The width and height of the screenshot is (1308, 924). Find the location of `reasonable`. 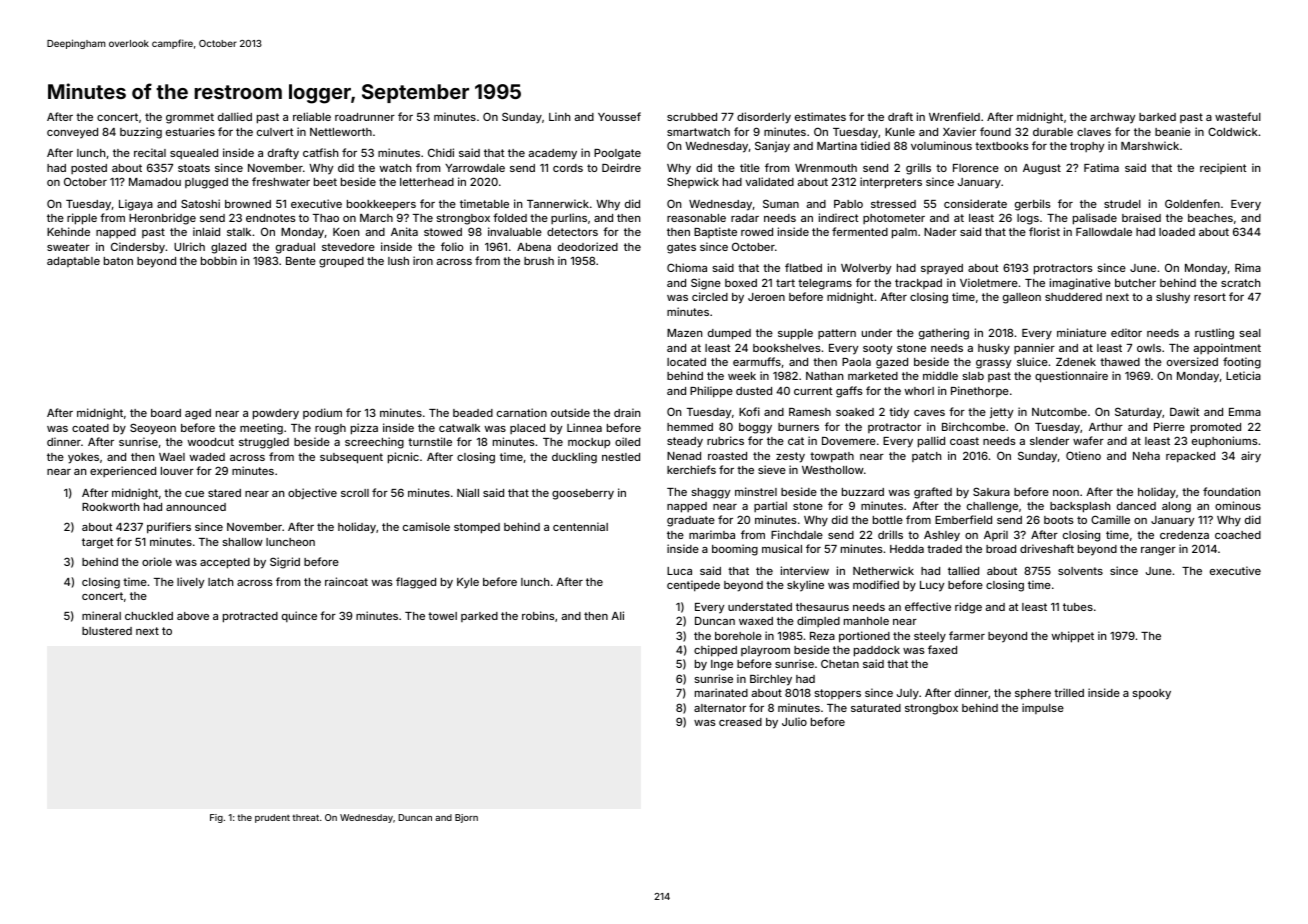

reasonable is located at coordinates (696, 218).
